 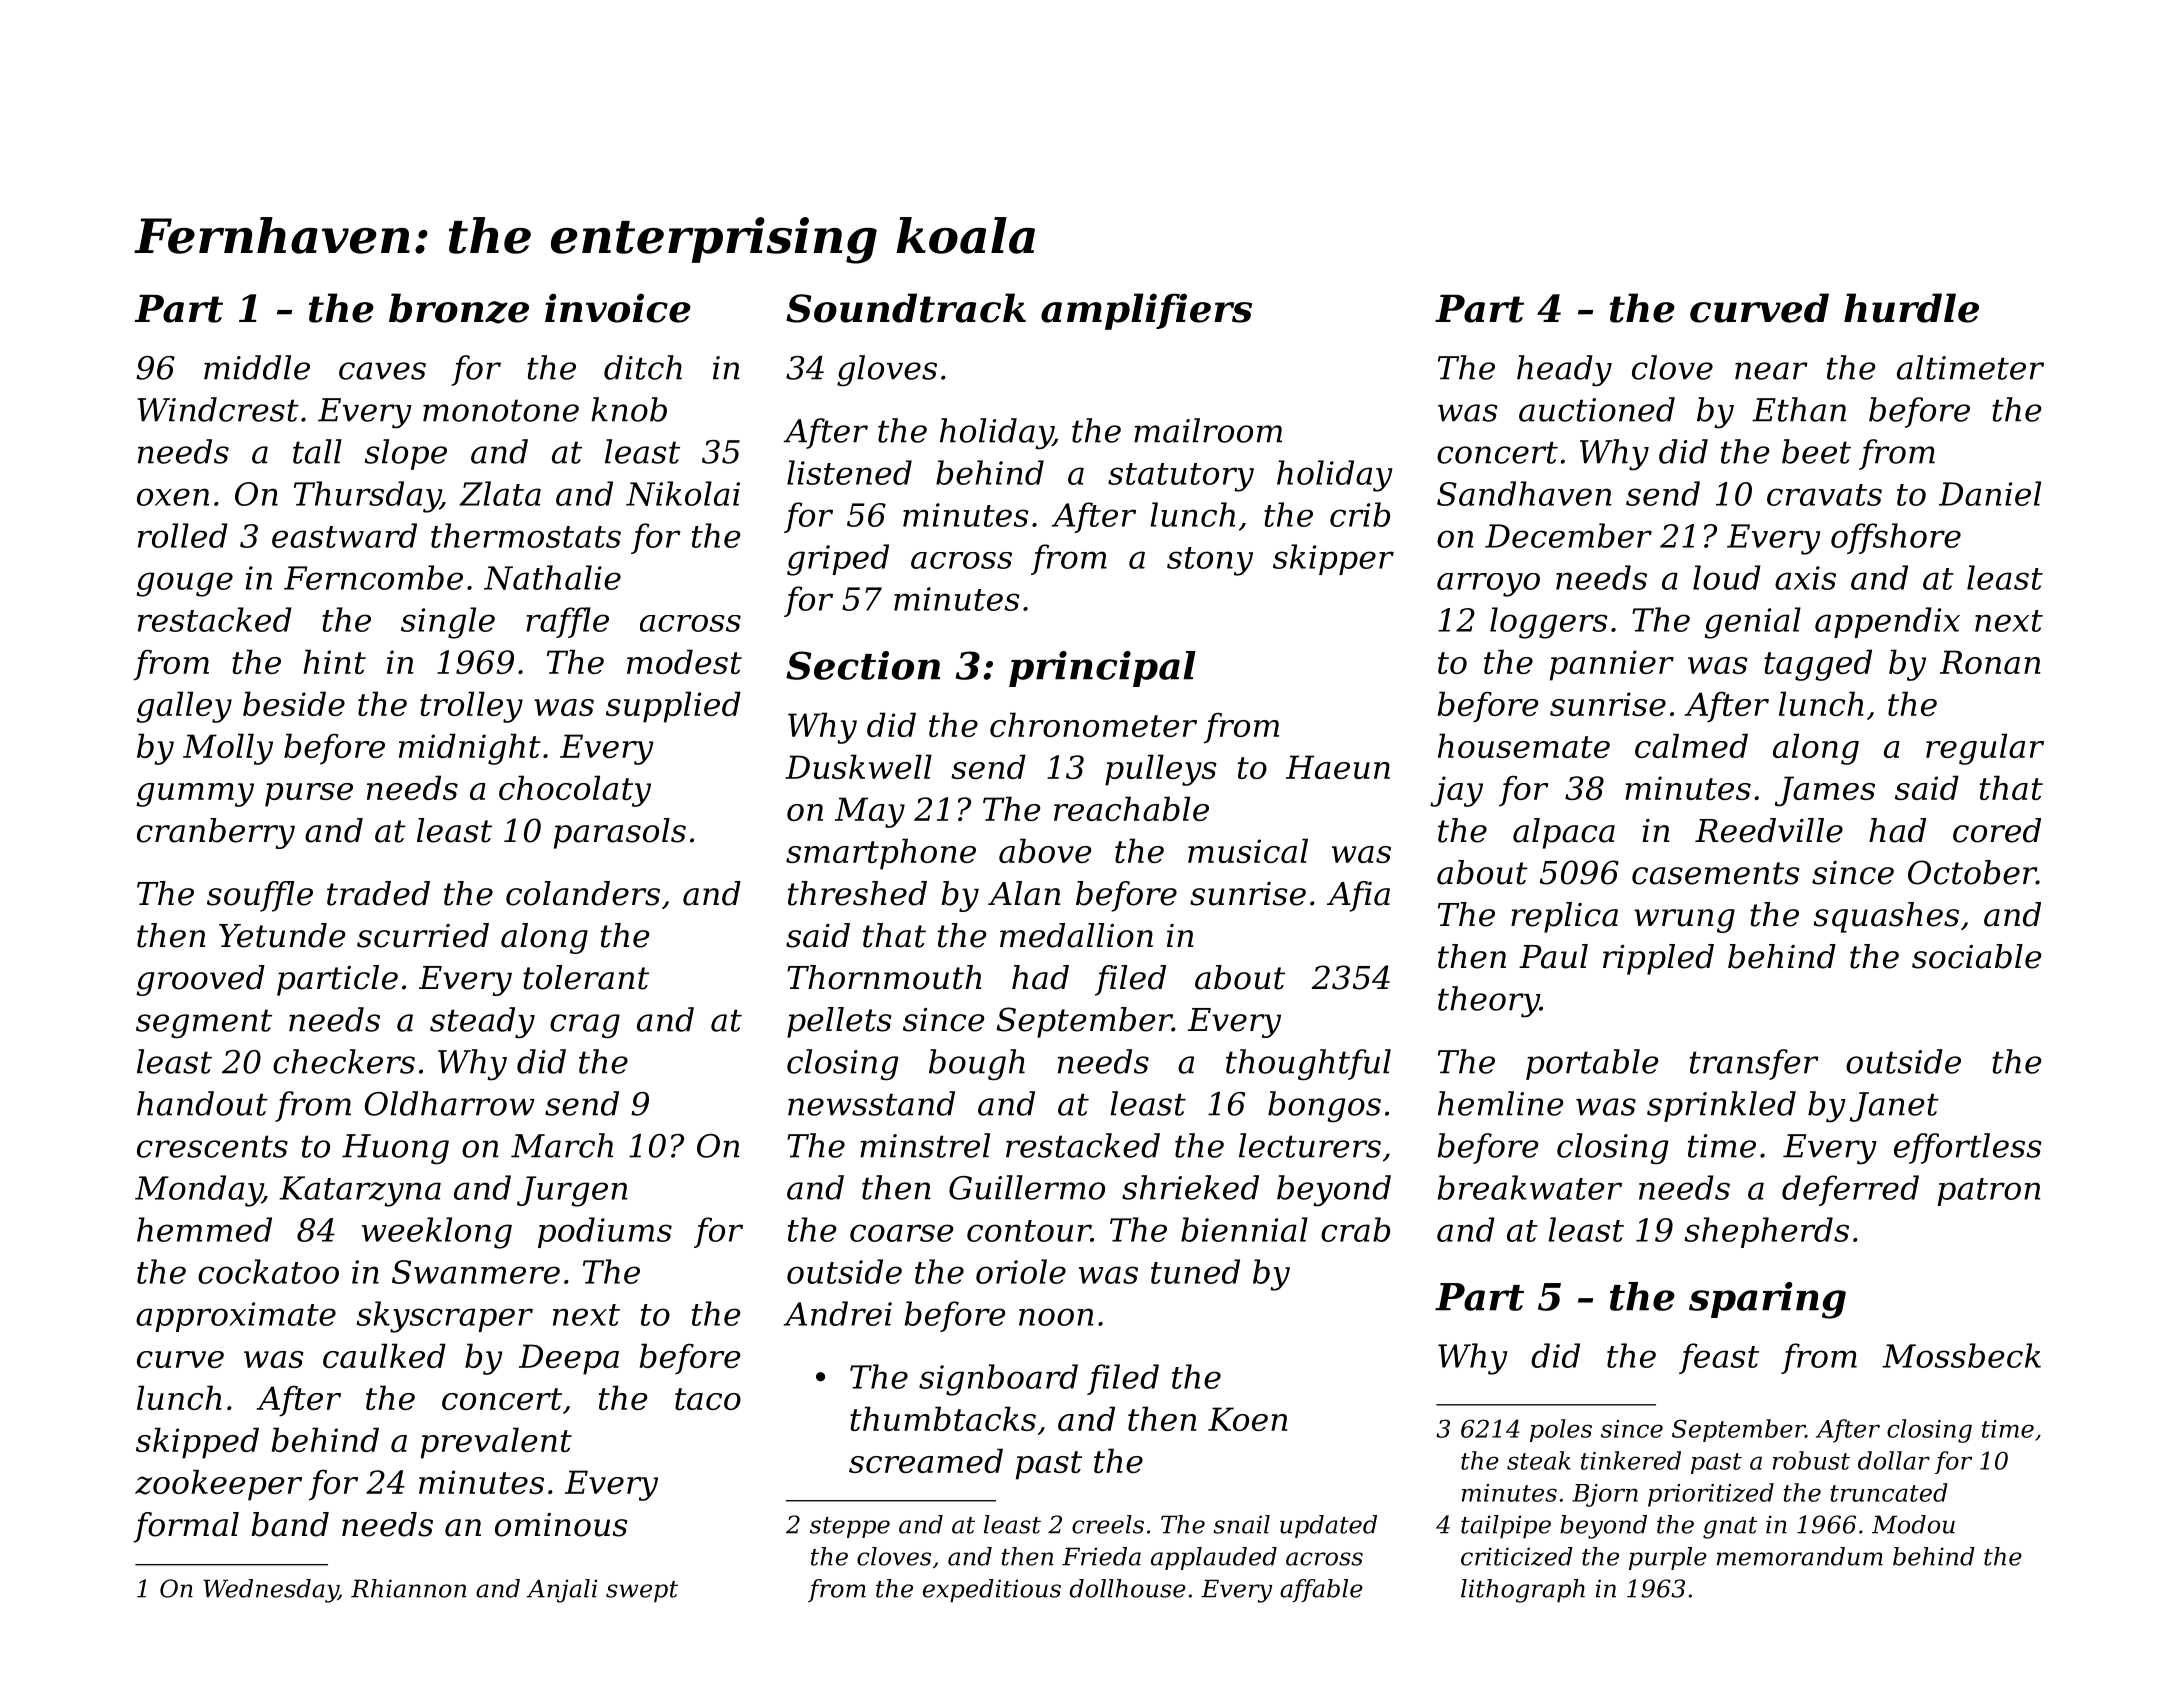 What do you see at coordinates (605, 1232) in the screenshot?
I see `podiums` at bounding box center [605, 1232].
